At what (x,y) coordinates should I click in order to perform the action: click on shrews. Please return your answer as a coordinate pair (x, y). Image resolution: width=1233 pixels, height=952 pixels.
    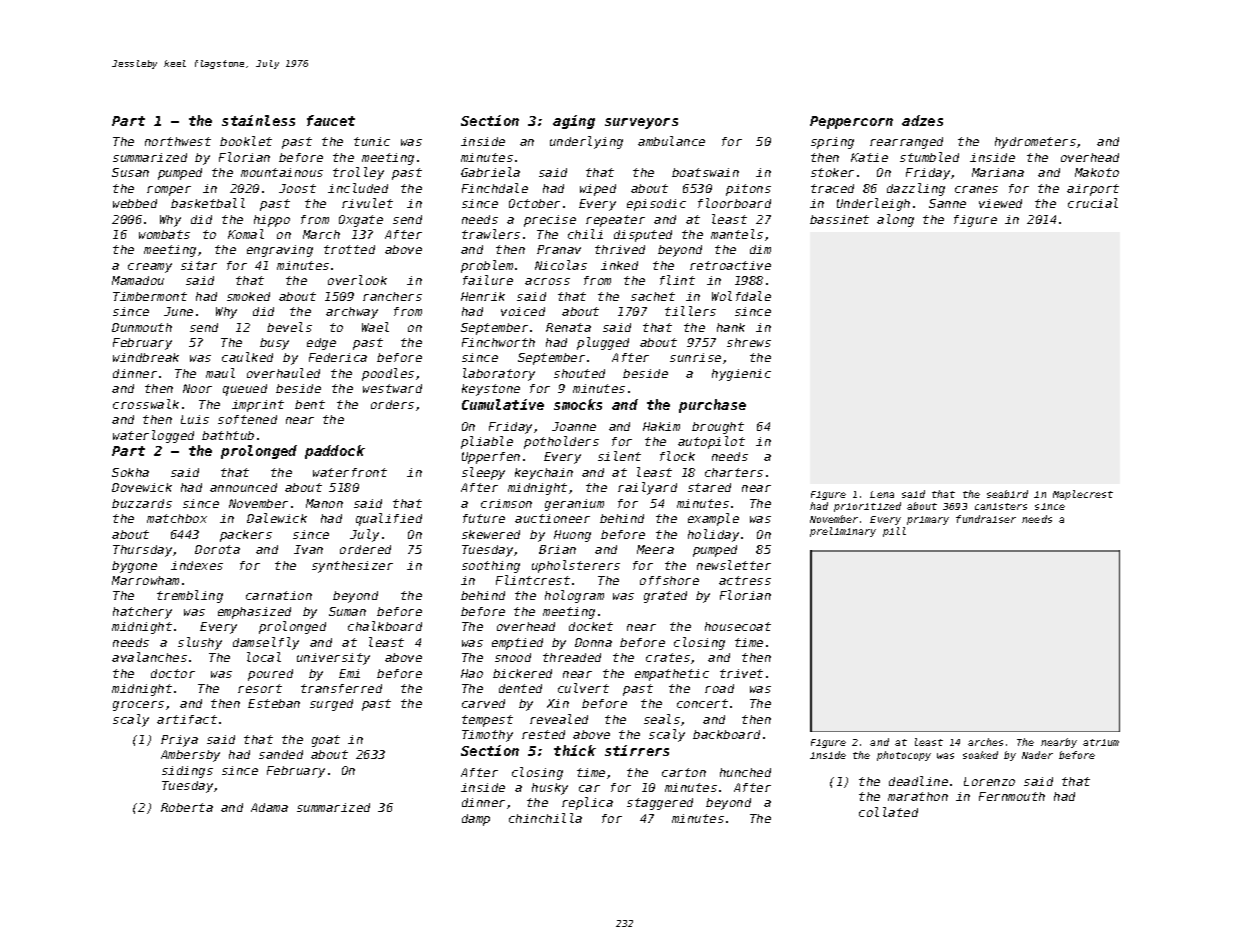
    Looking at the image, I should click on (749, 342).
